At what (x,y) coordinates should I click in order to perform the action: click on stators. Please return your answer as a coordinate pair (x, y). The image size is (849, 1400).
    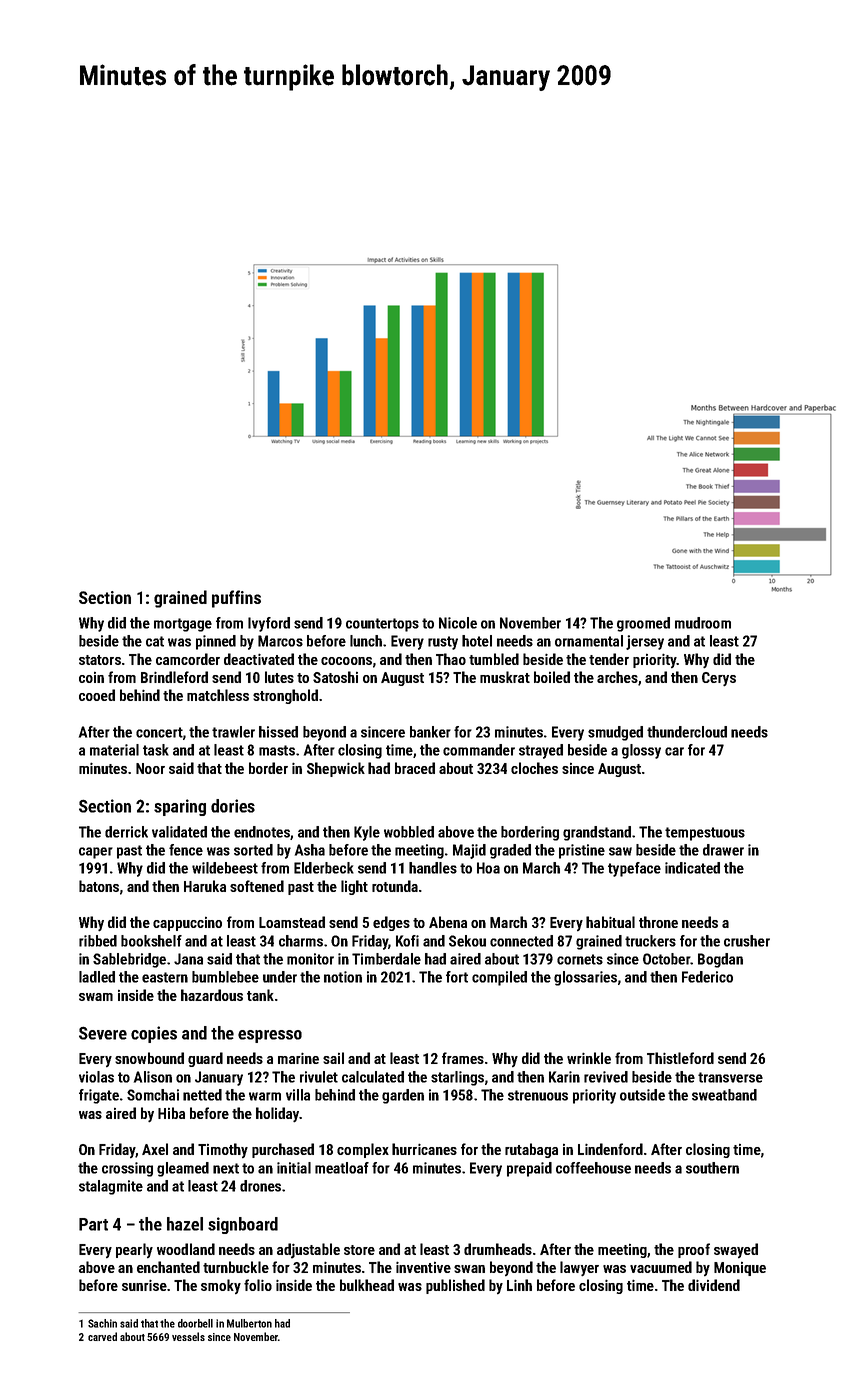
    Looking at the image, I should click on (100, 660).
